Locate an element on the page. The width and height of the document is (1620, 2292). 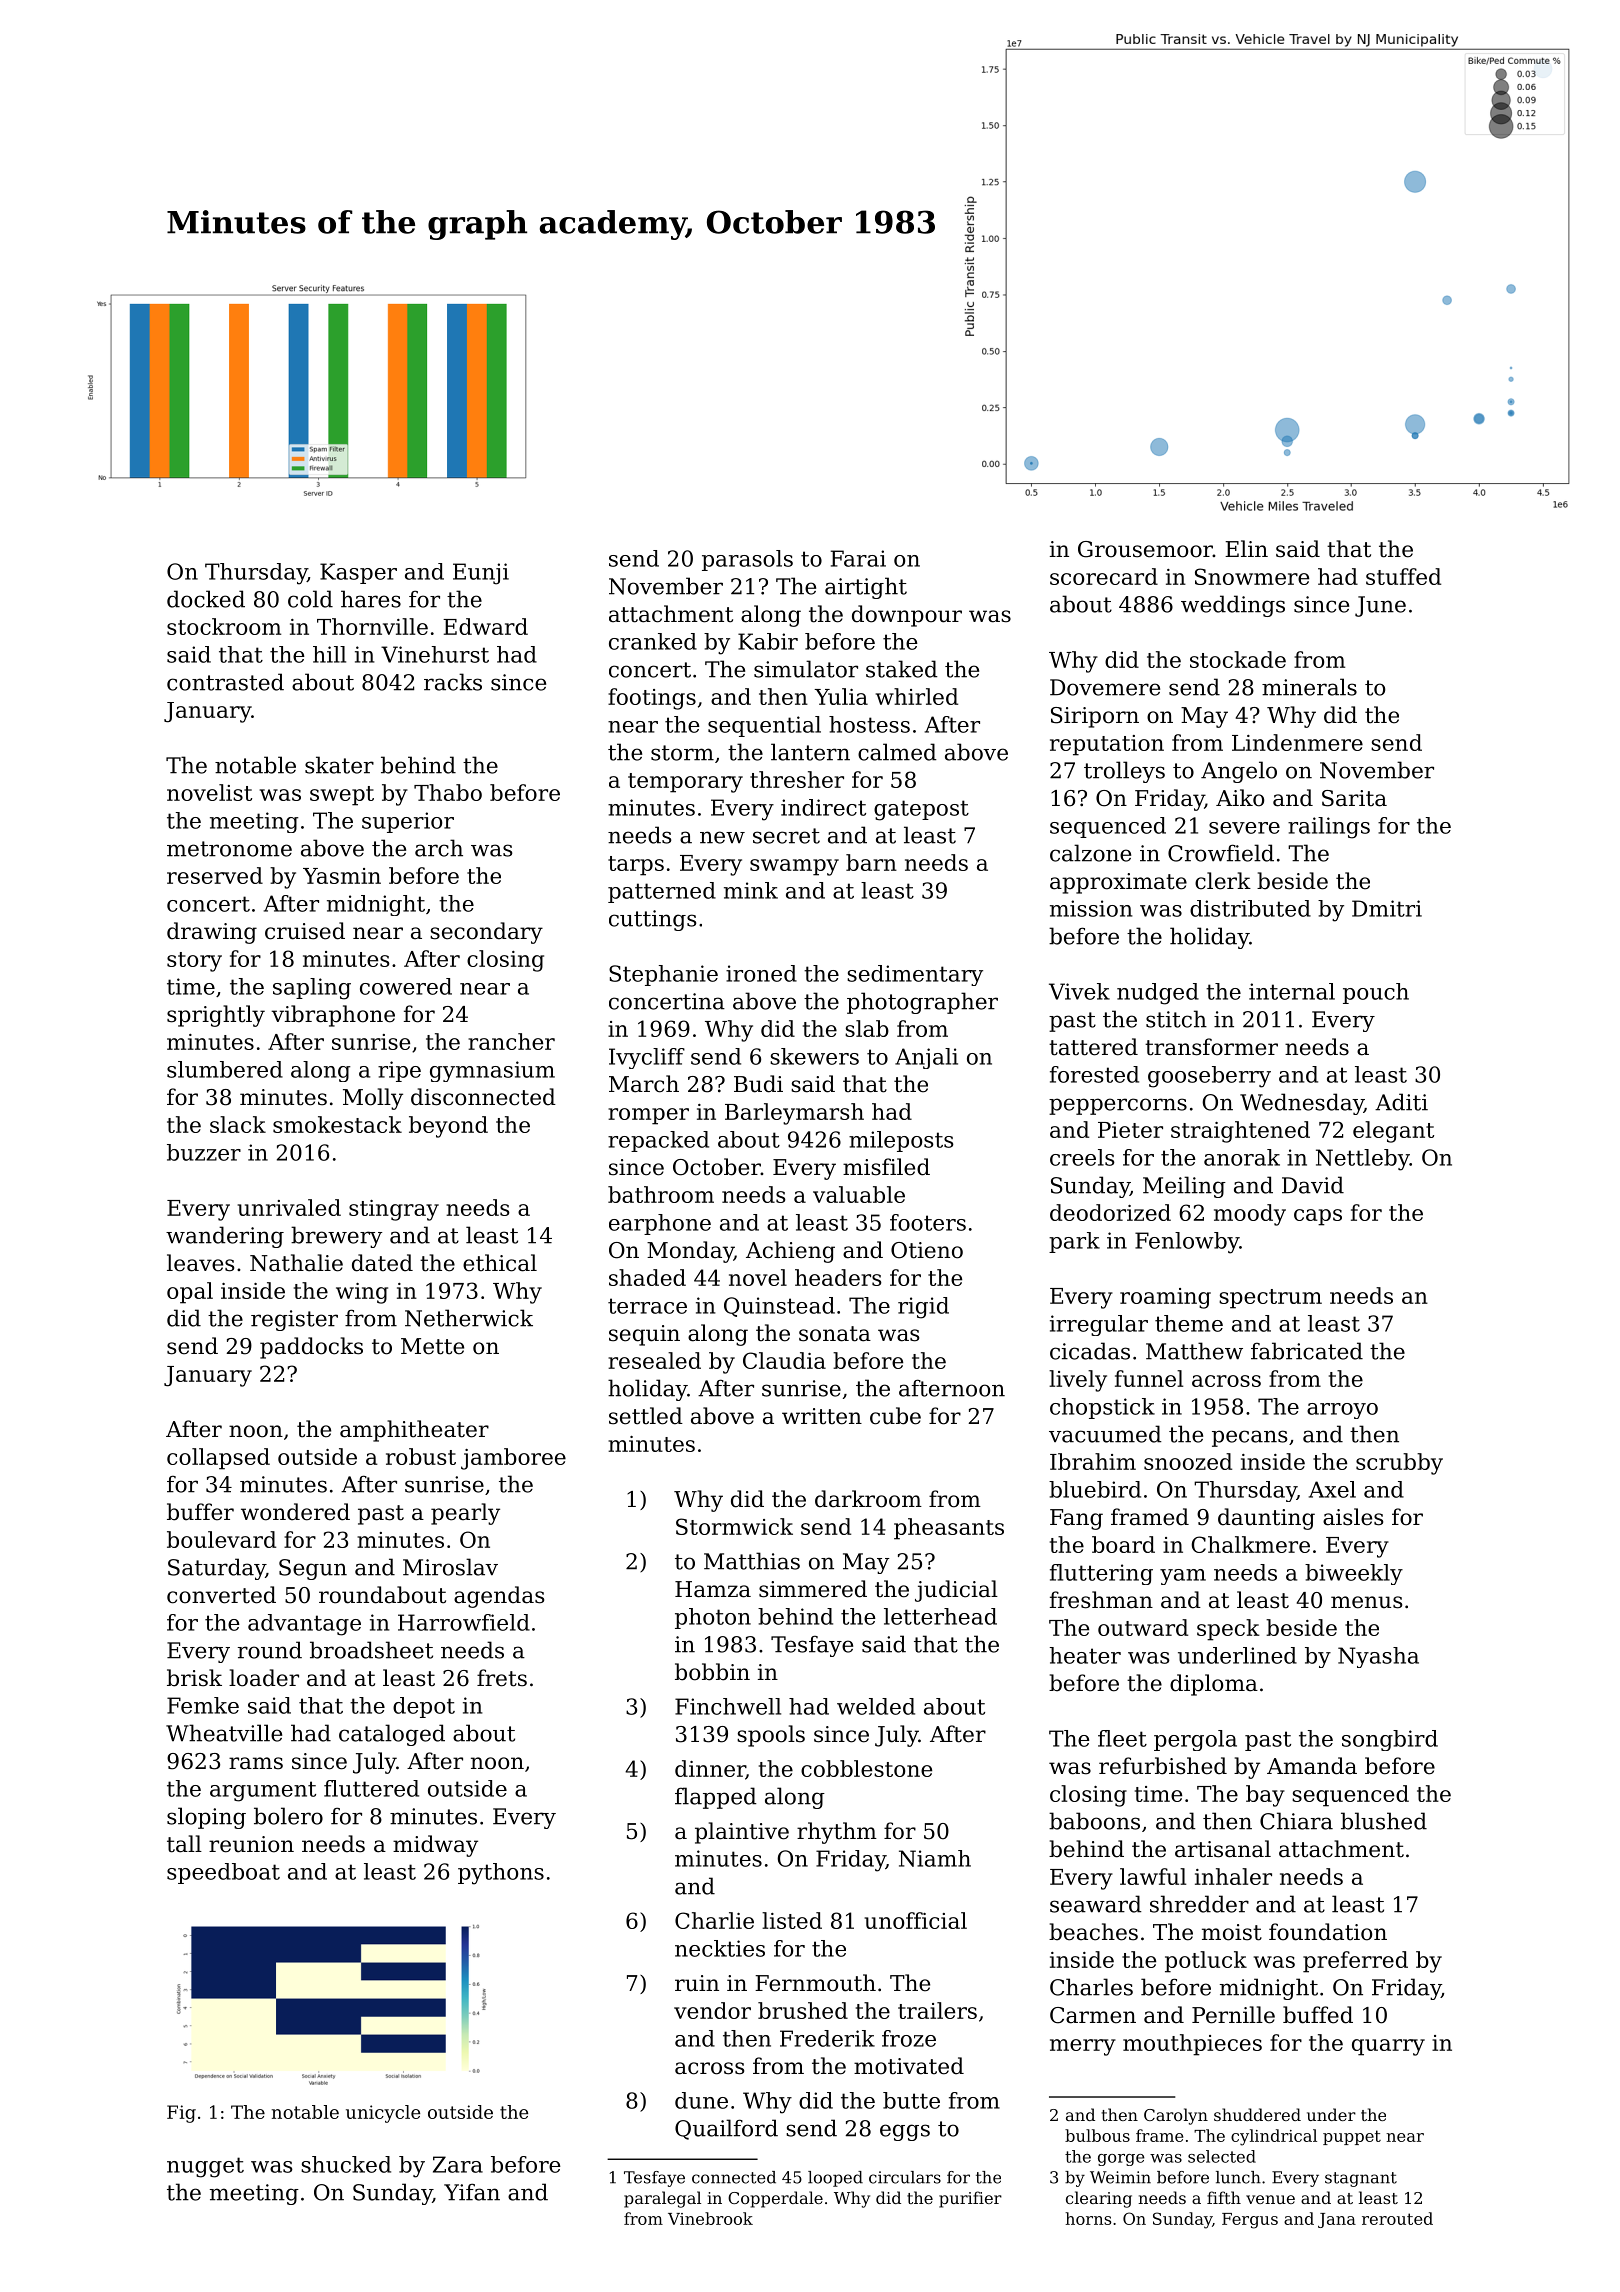
fabricated is located at coordinates (1307, 1351).
